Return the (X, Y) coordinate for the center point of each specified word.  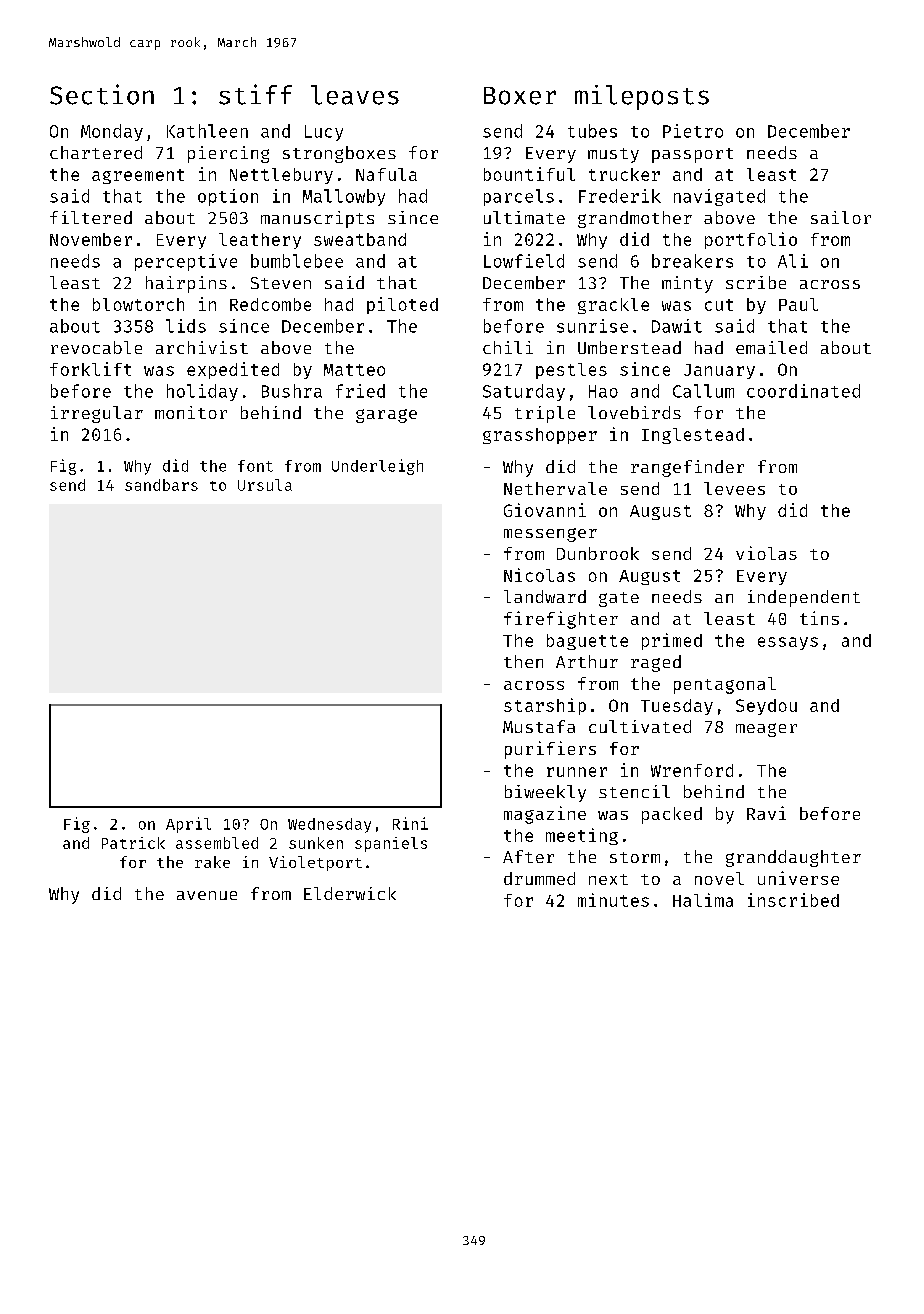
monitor (191, 412)
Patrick (133, 843)
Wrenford (692, 770)
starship (545, 706)
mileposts (642, 97)
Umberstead (629, 347)
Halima (703, 900)
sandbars (161, 485)
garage (386, 416)
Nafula (386, 174)
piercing (228, 154)
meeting (582, 836)
